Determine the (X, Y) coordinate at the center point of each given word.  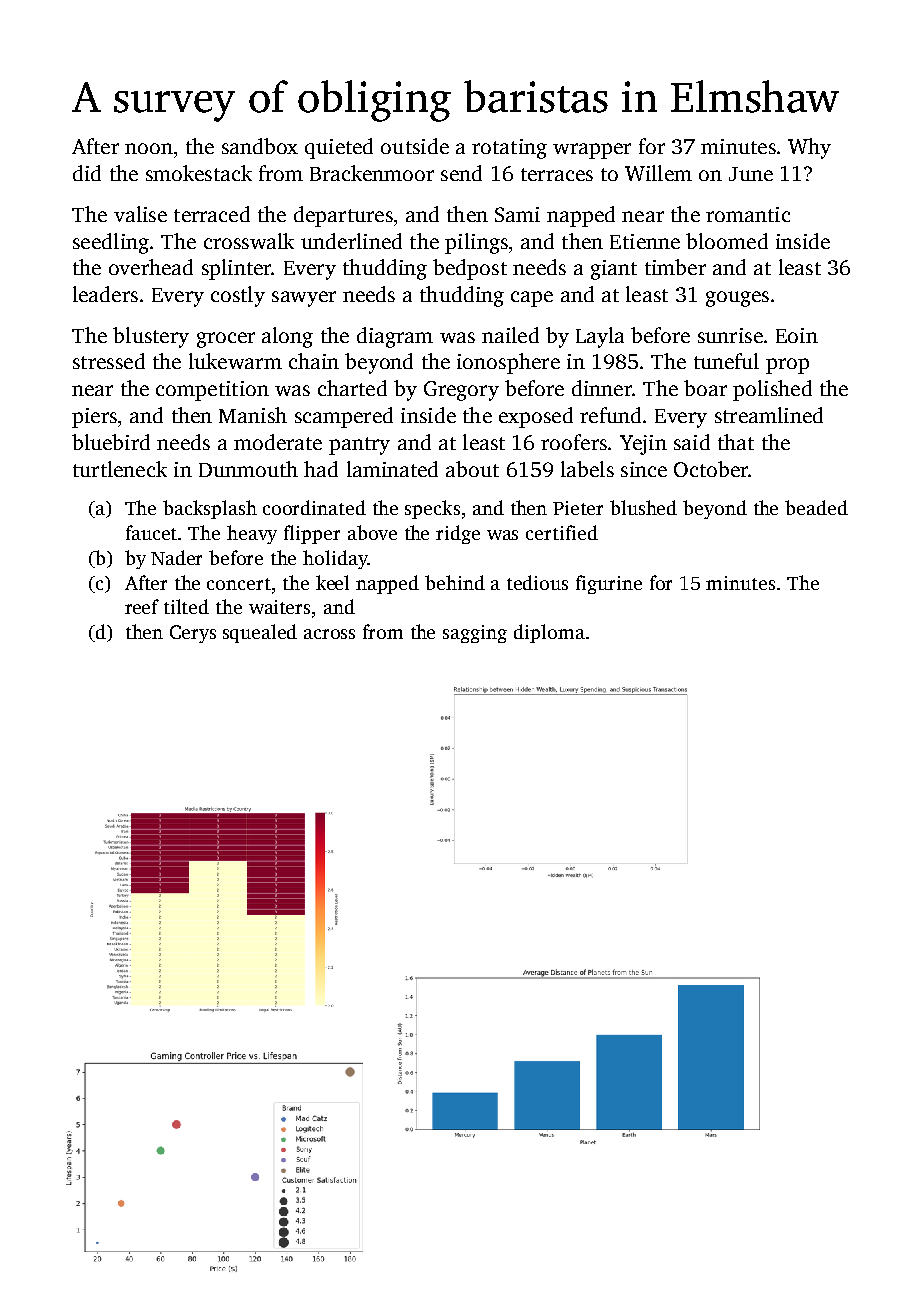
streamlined (769, 415)
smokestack (199, 173)
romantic (748, 214)
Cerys (193, 634)
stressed (109, 361)
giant (614, 270)
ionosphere (508, 363)
